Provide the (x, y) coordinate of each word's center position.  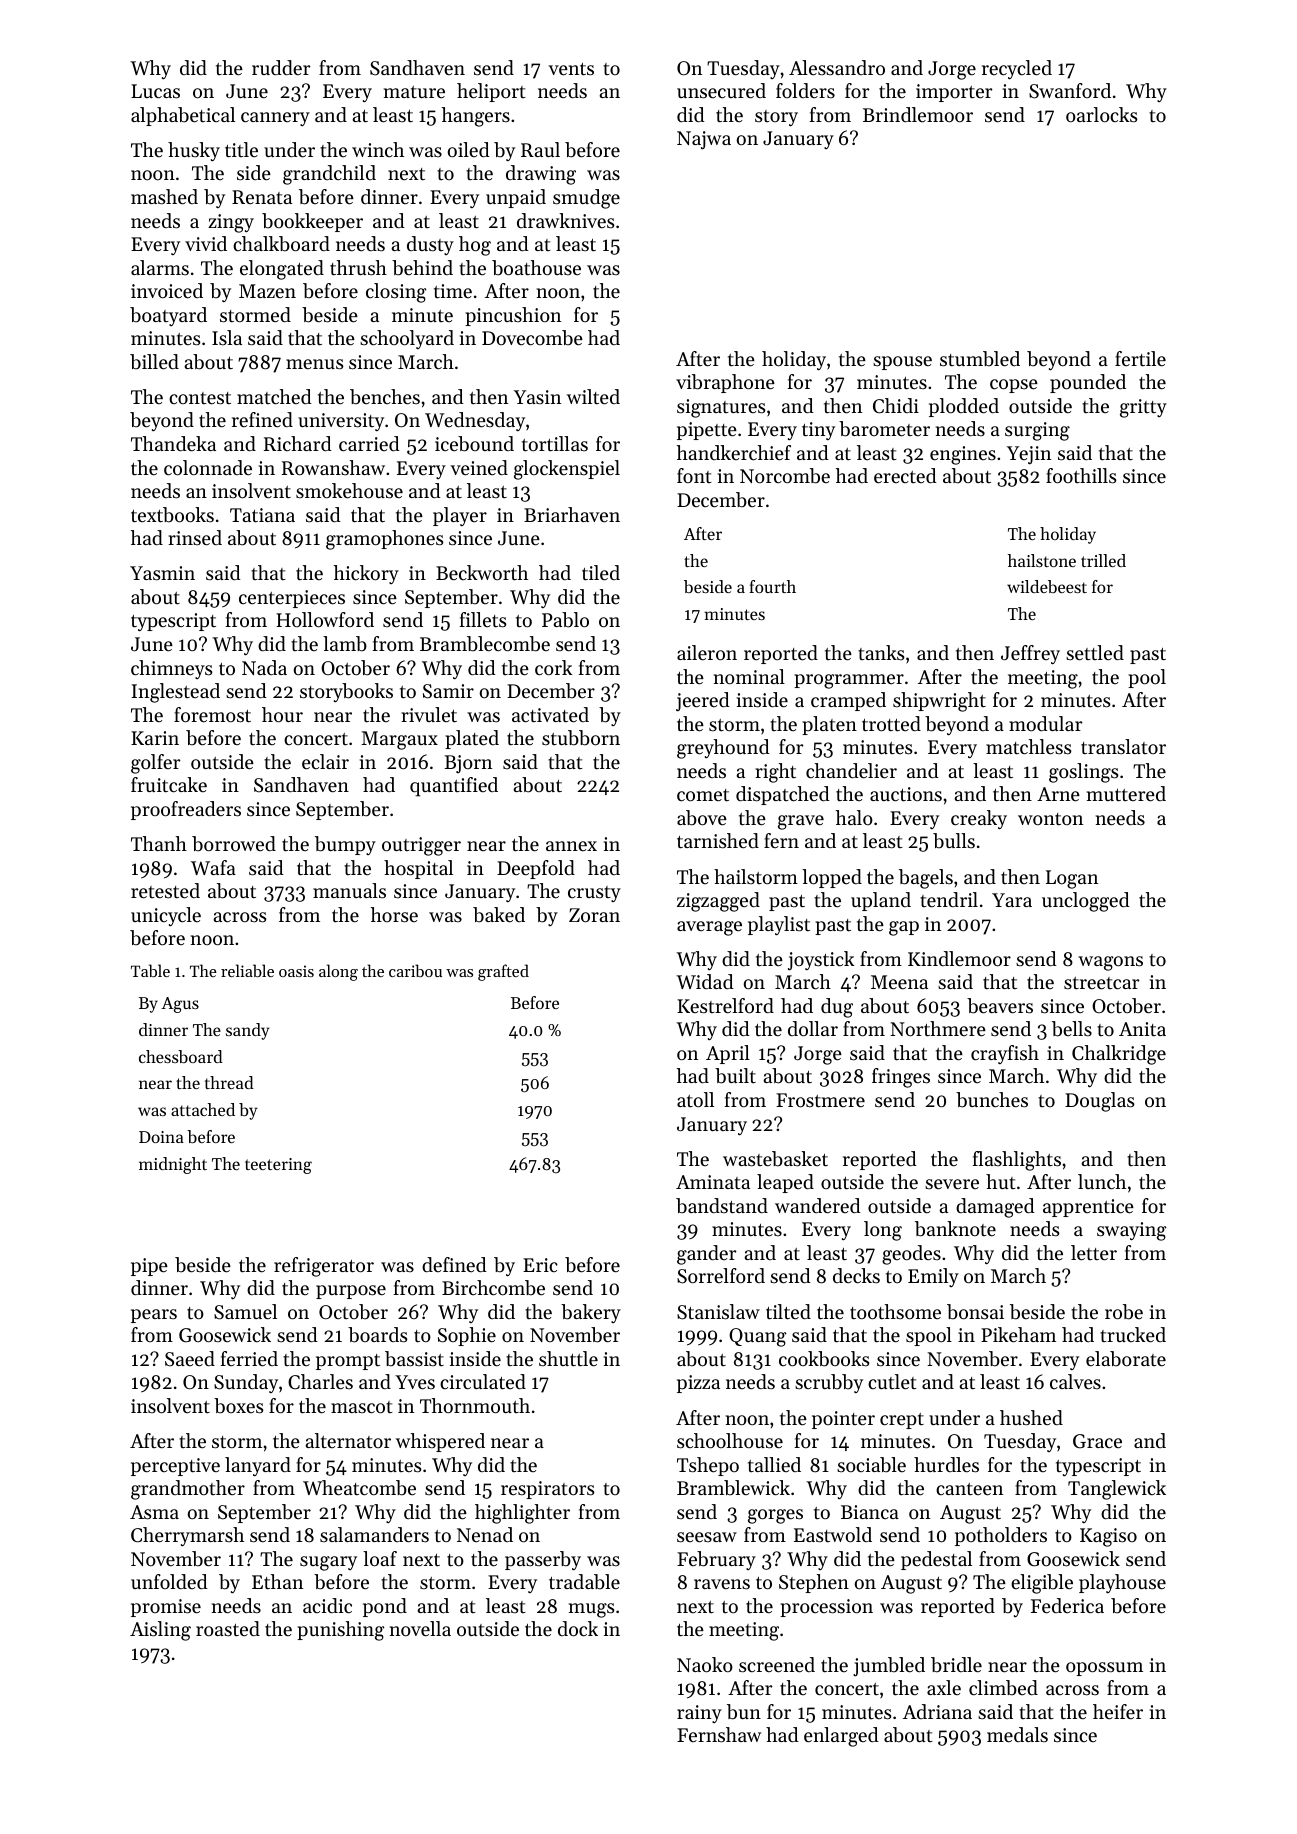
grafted (503, 972)
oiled (469, 150)
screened (777, 1665)
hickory (366, 574)
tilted (788, 1312)
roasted (228, 1629)
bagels (926, 879)
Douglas (1100, 1102)
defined (454, 1265)
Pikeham (1018, 1335)
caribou (415, 970)
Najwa (704, 140)
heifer (1118, 1712)
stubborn (581, 738)
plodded (964, 407)
